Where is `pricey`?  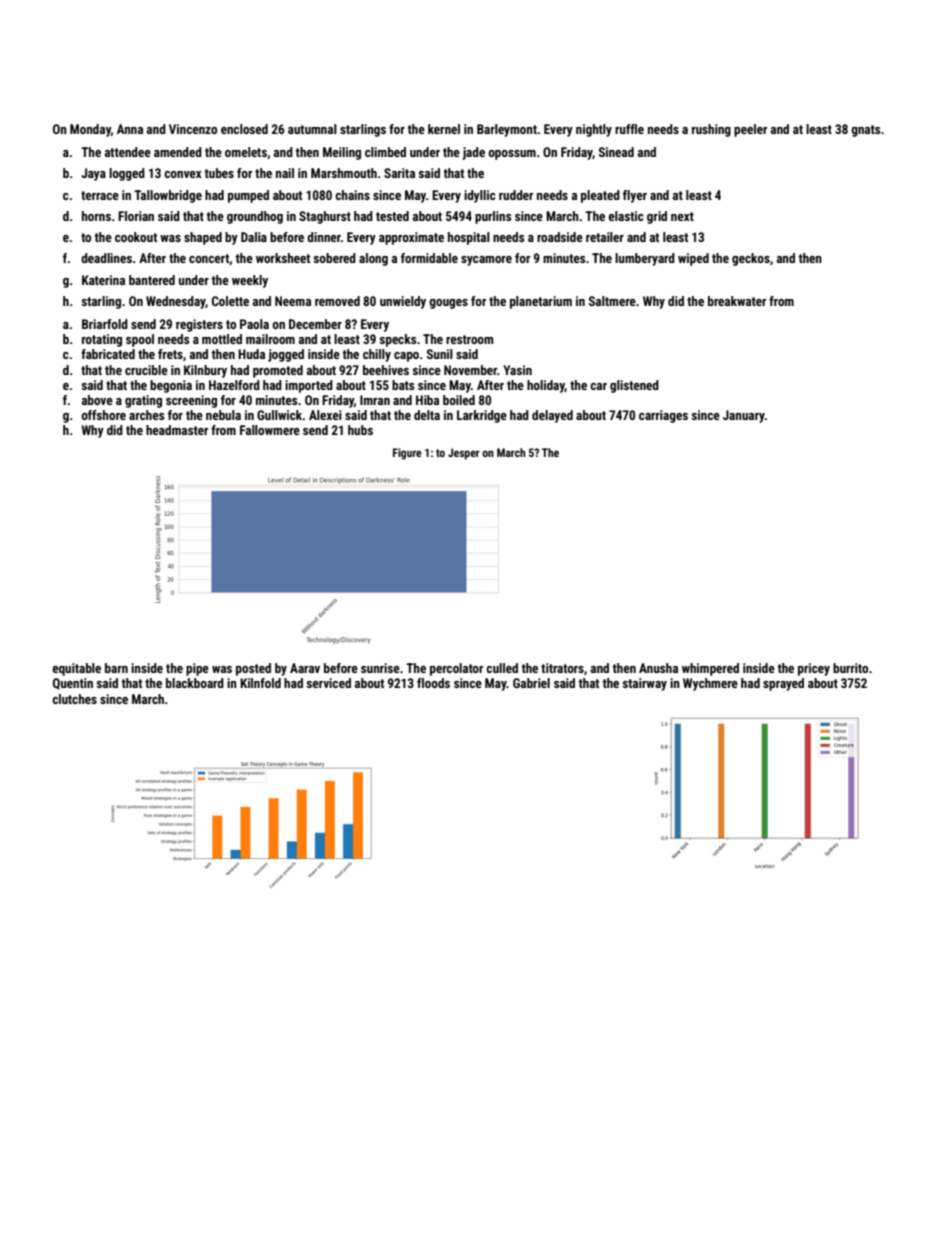
pricey is located at coordinates (814, 669).
